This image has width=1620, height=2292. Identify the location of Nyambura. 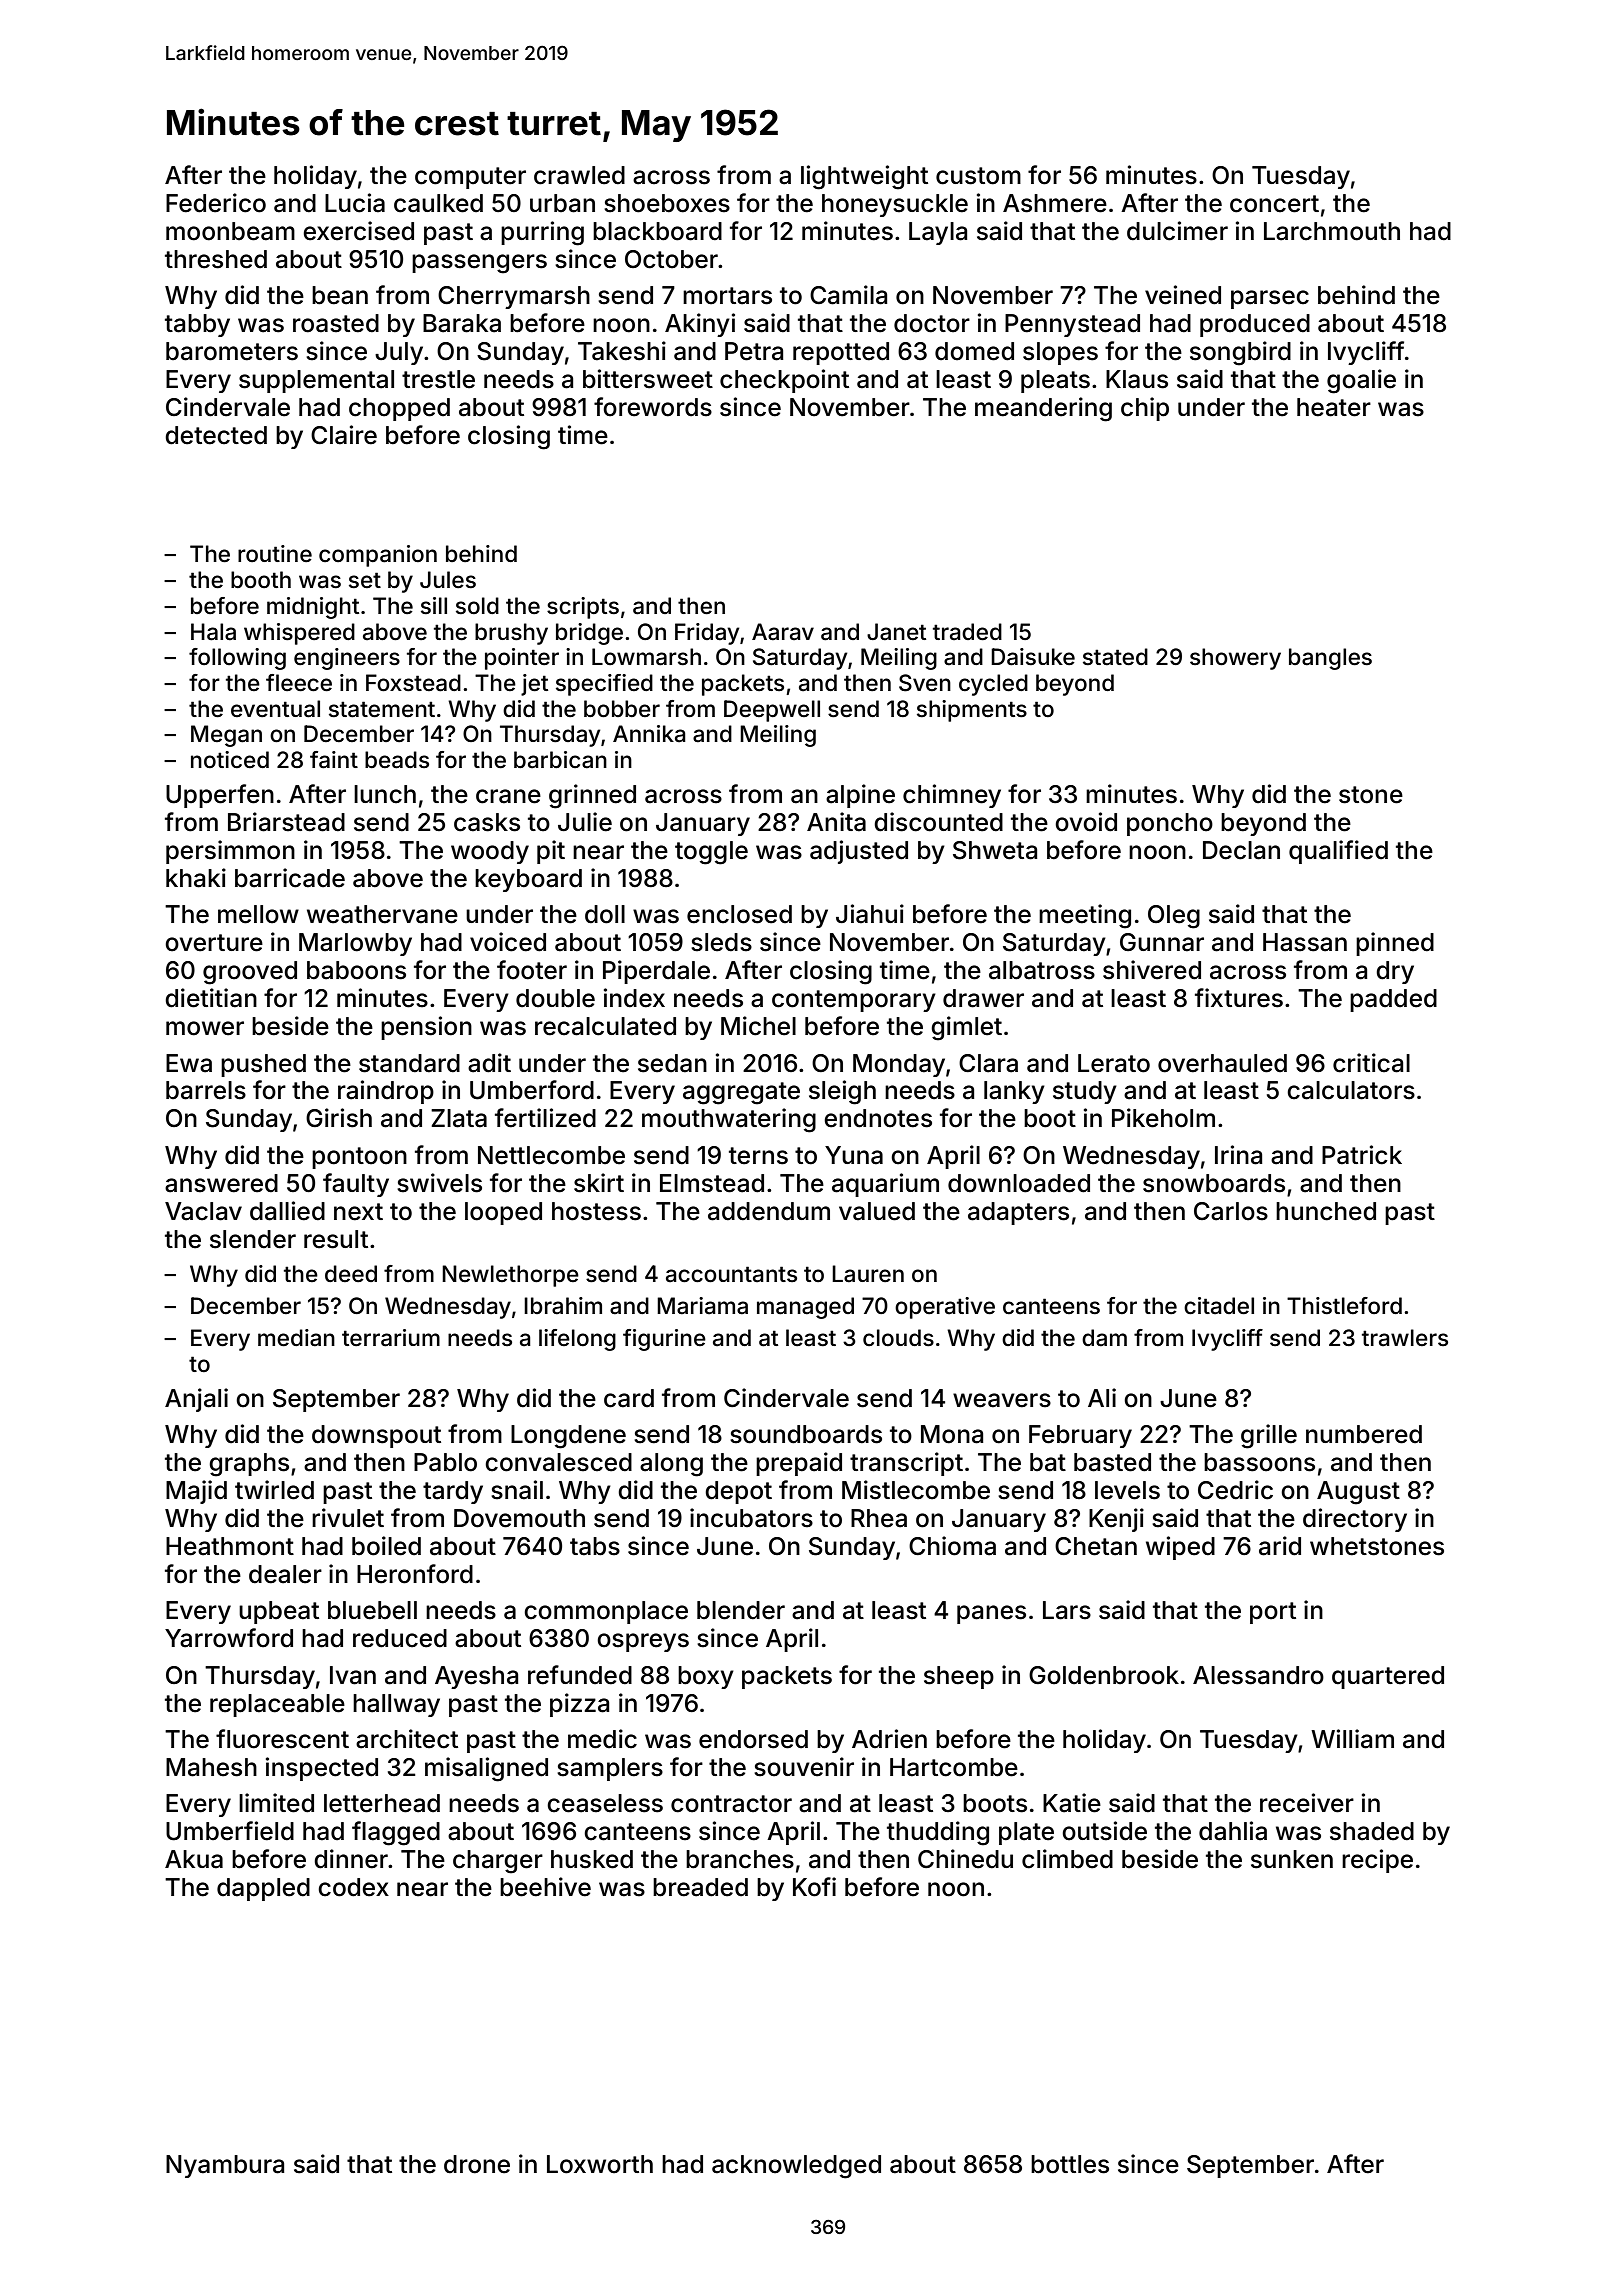
(225, 2166).
